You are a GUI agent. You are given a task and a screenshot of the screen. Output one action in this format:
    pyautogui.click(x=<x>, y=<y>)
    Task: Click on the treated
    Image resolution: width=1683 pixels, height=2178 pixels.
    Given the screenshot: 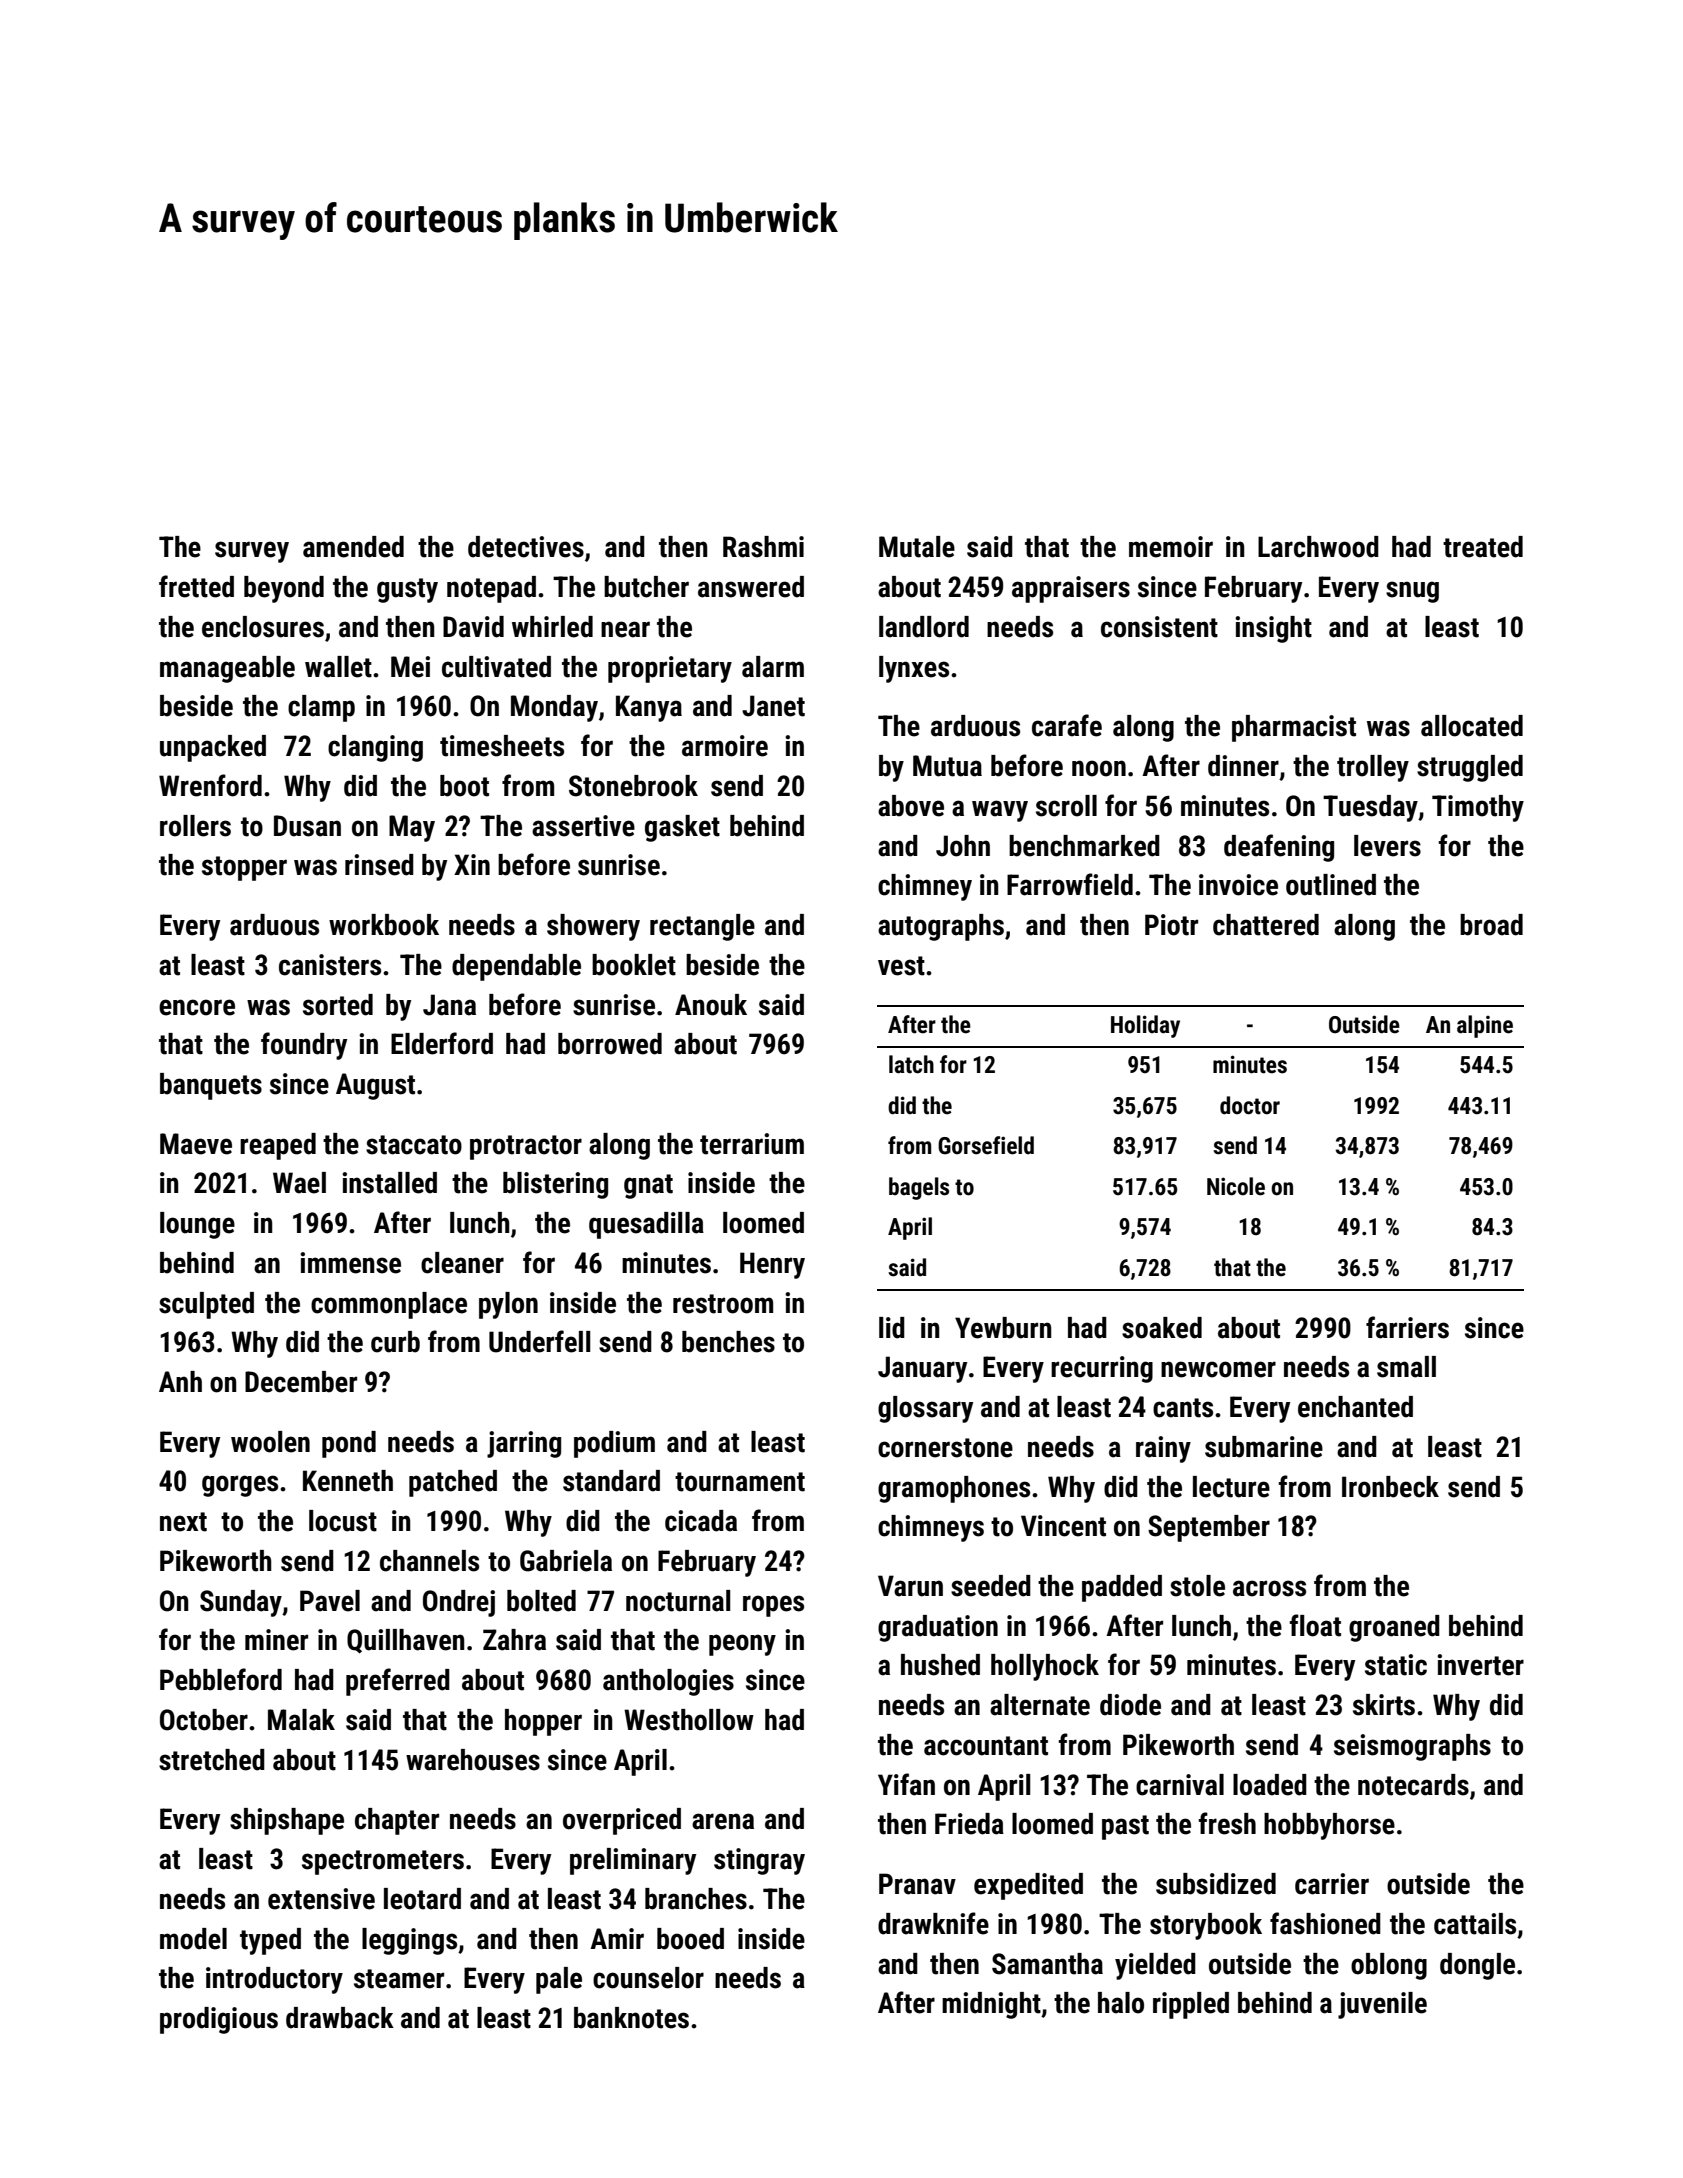 What is the action you would take?
    pyautogui.click(x=1483, y=547)
